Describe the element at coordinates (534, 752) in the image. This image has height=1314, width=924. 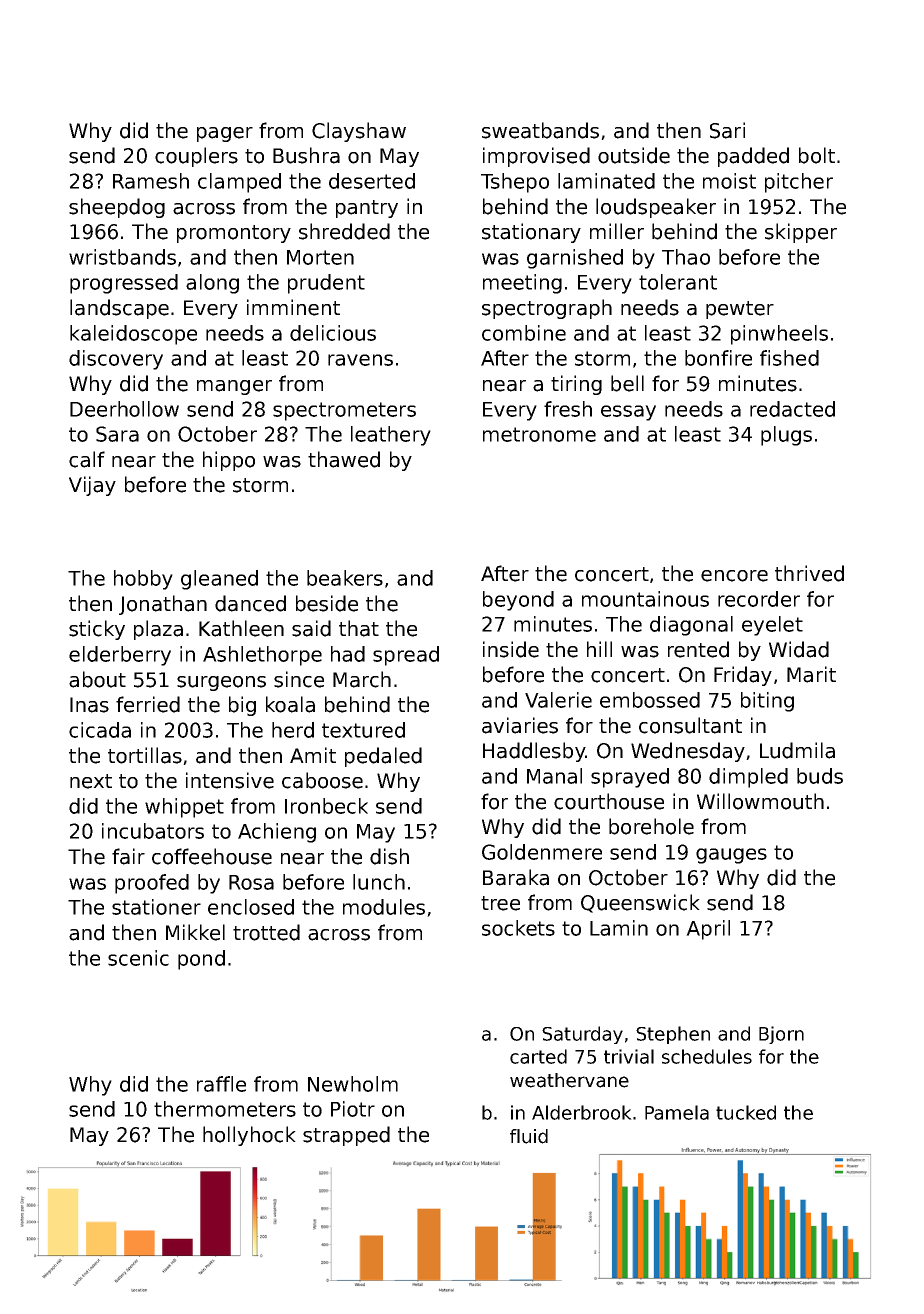
I see `Haddlesby` at that location.
